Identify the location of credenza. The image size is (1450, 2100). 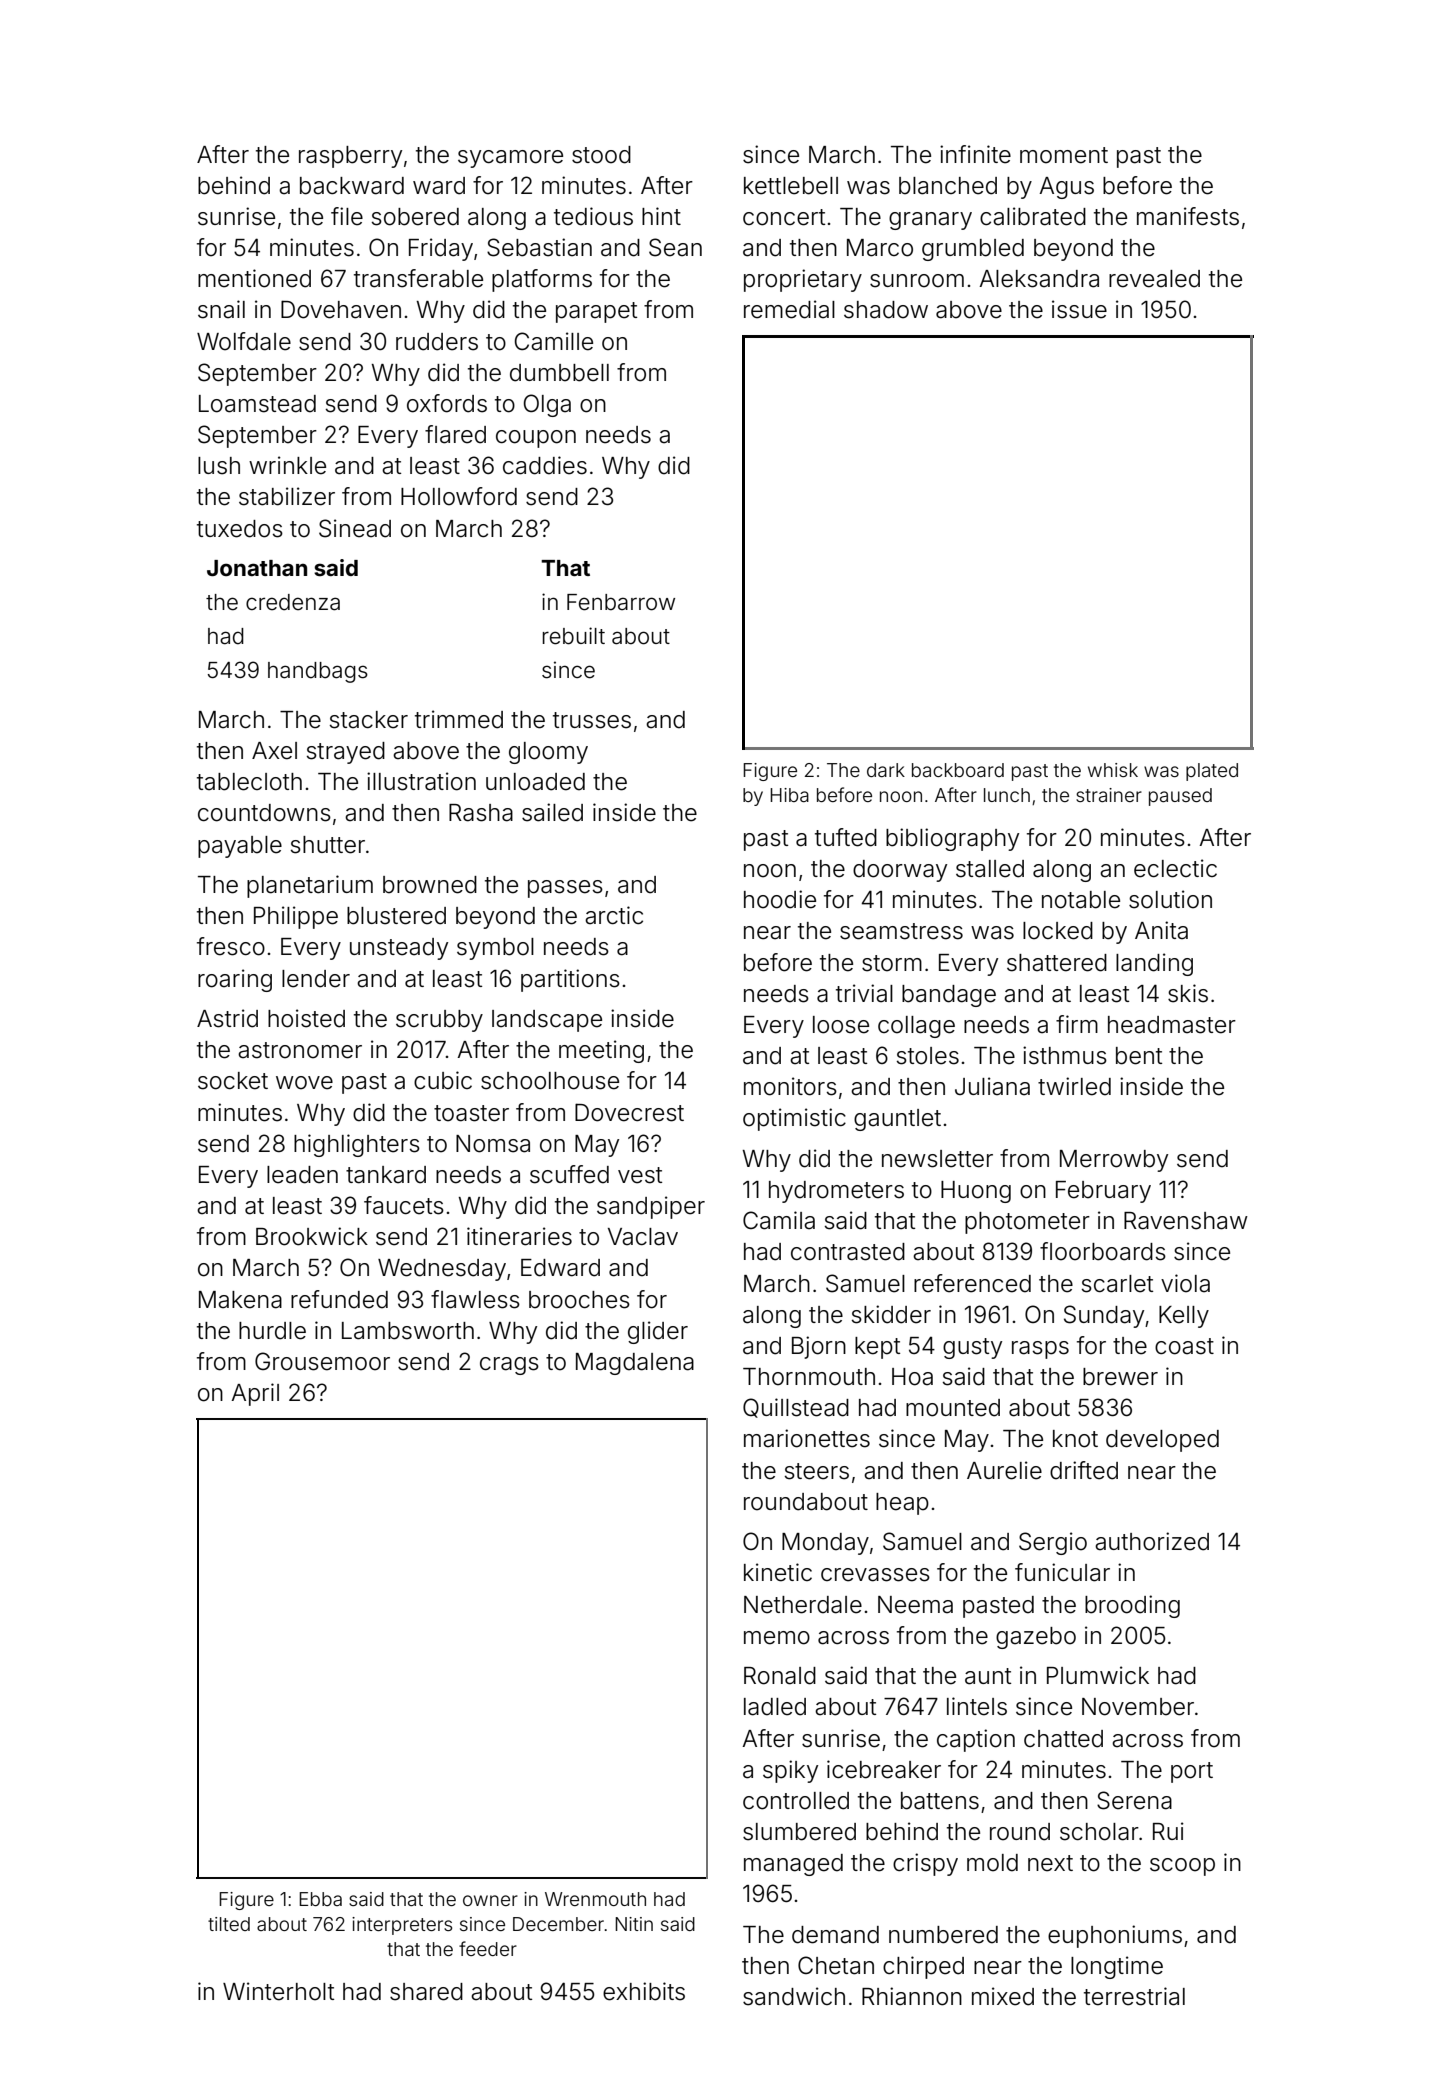
(293, 602).
